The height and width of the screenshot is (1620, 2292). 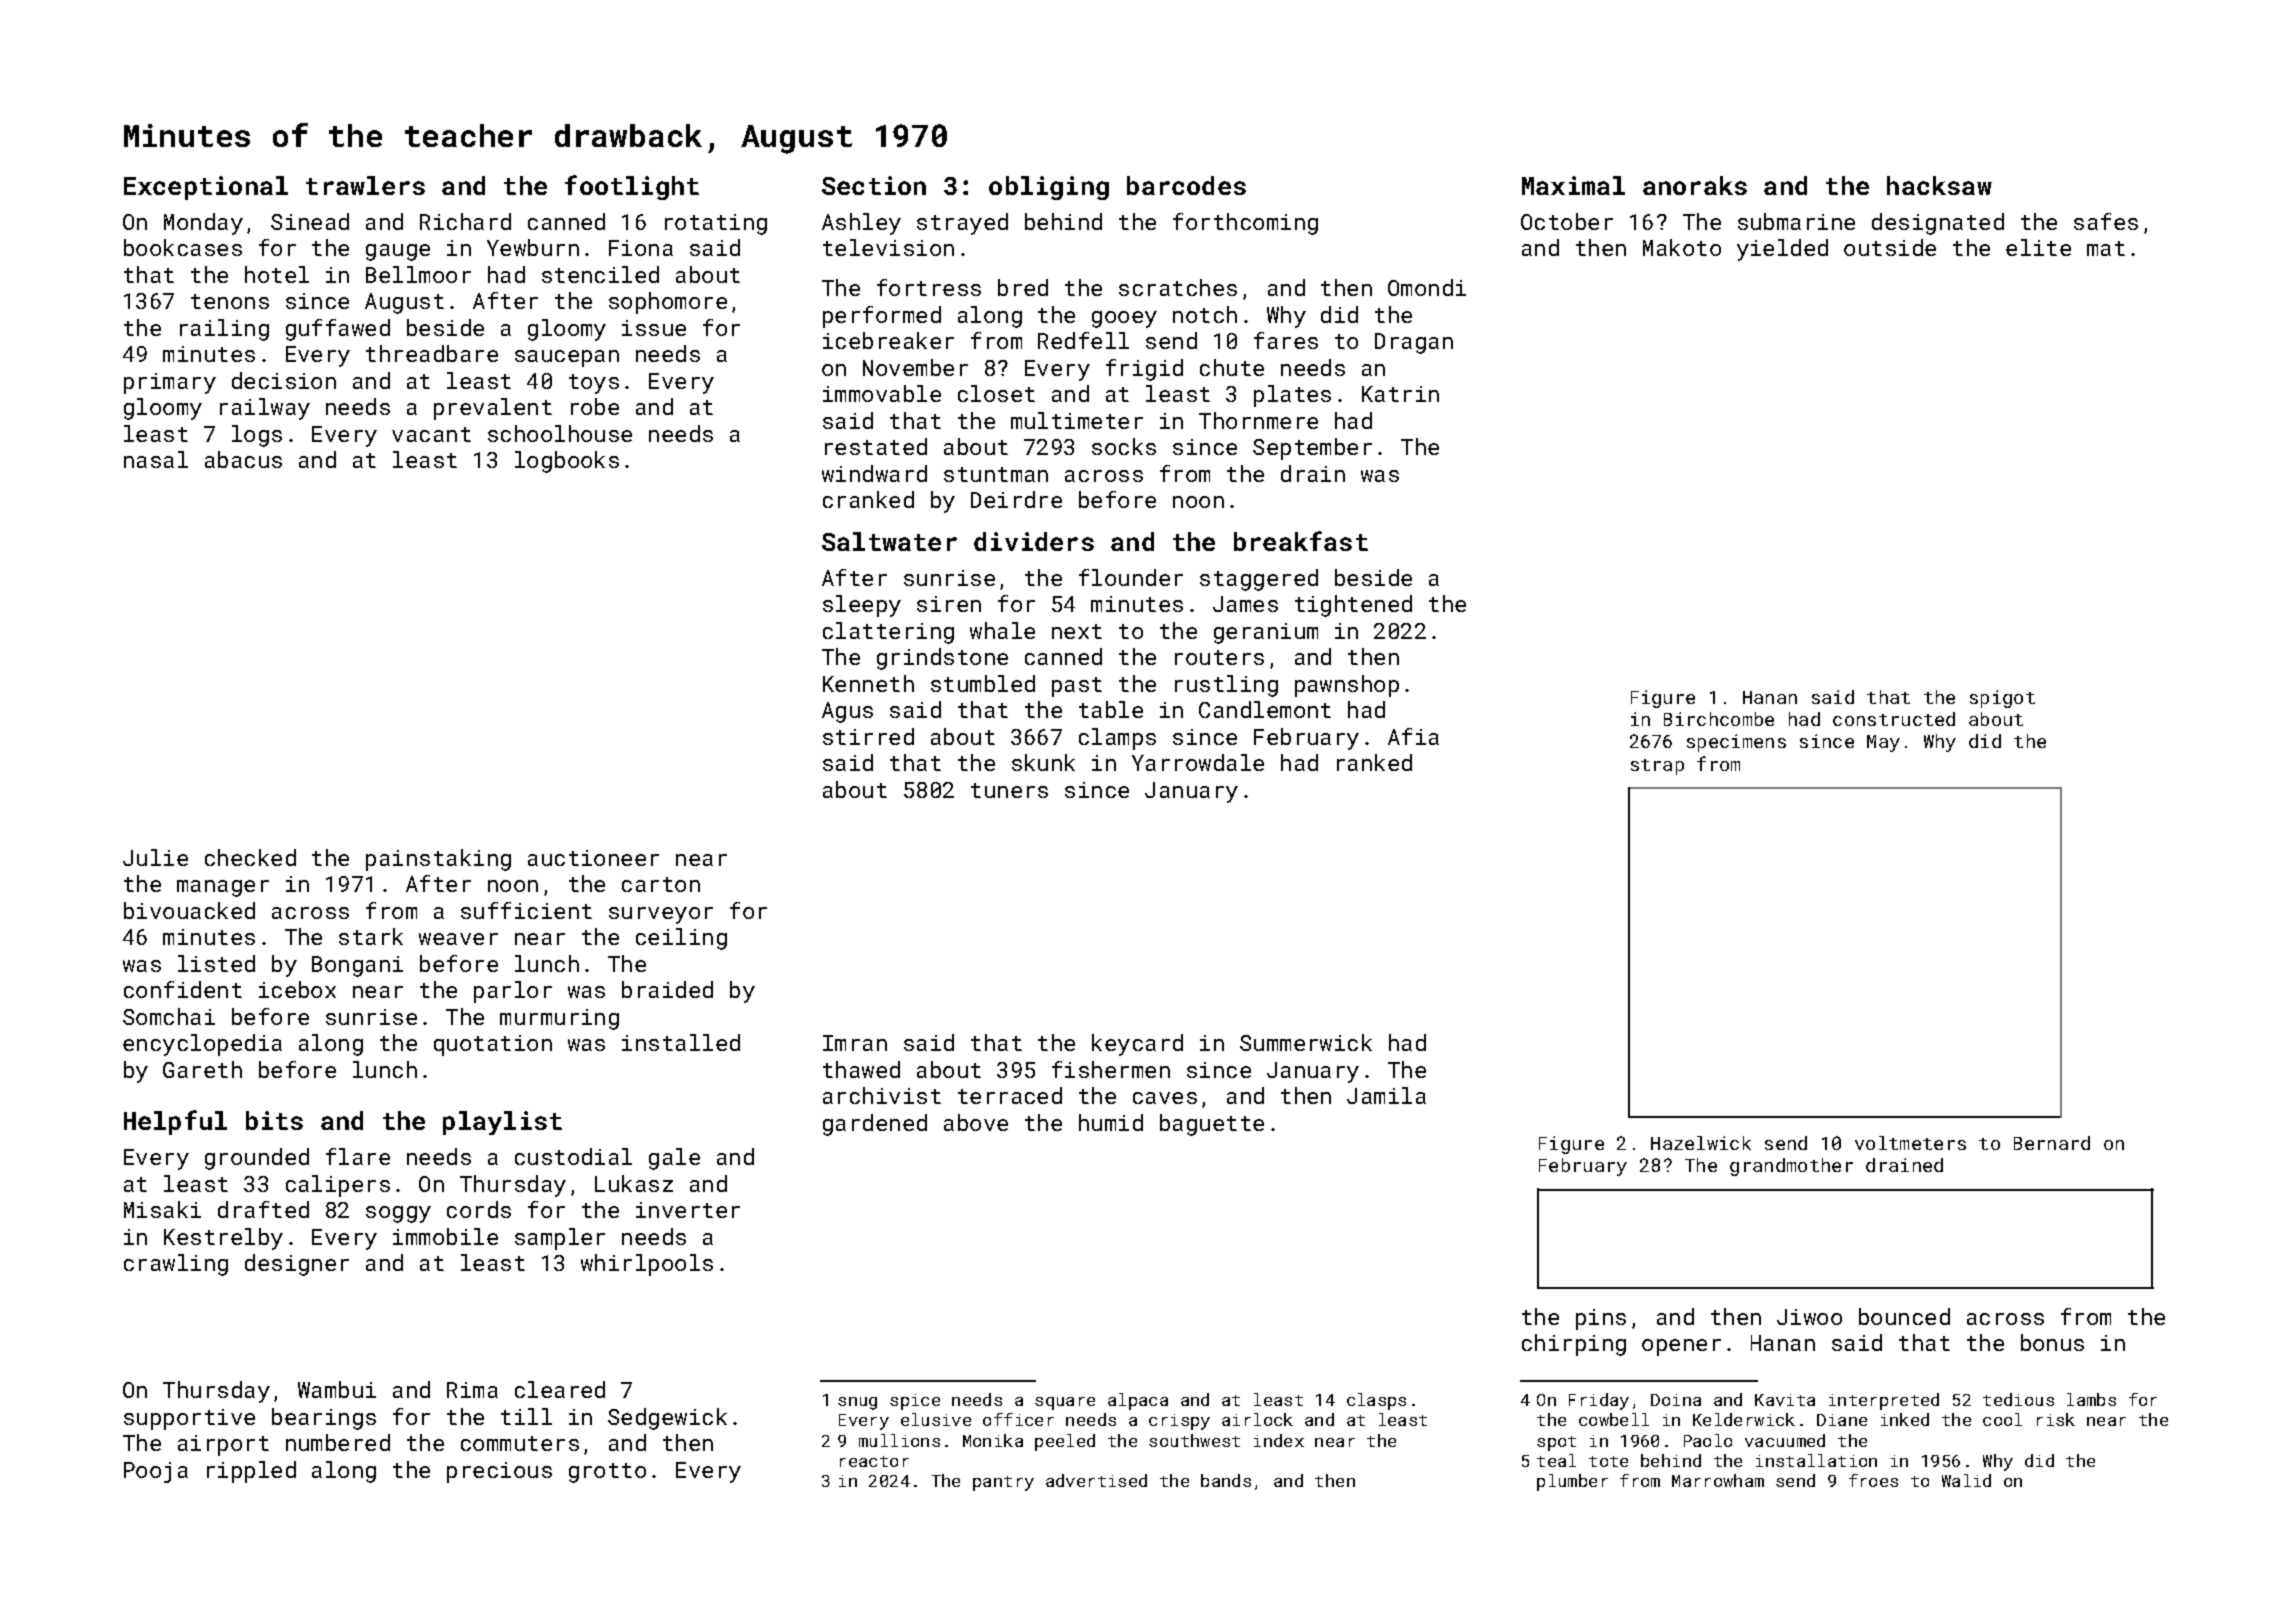 What do you see at coordinates (438, 860) in the screenshot?
I see `painstaking` at bounding box center [438, 860].
